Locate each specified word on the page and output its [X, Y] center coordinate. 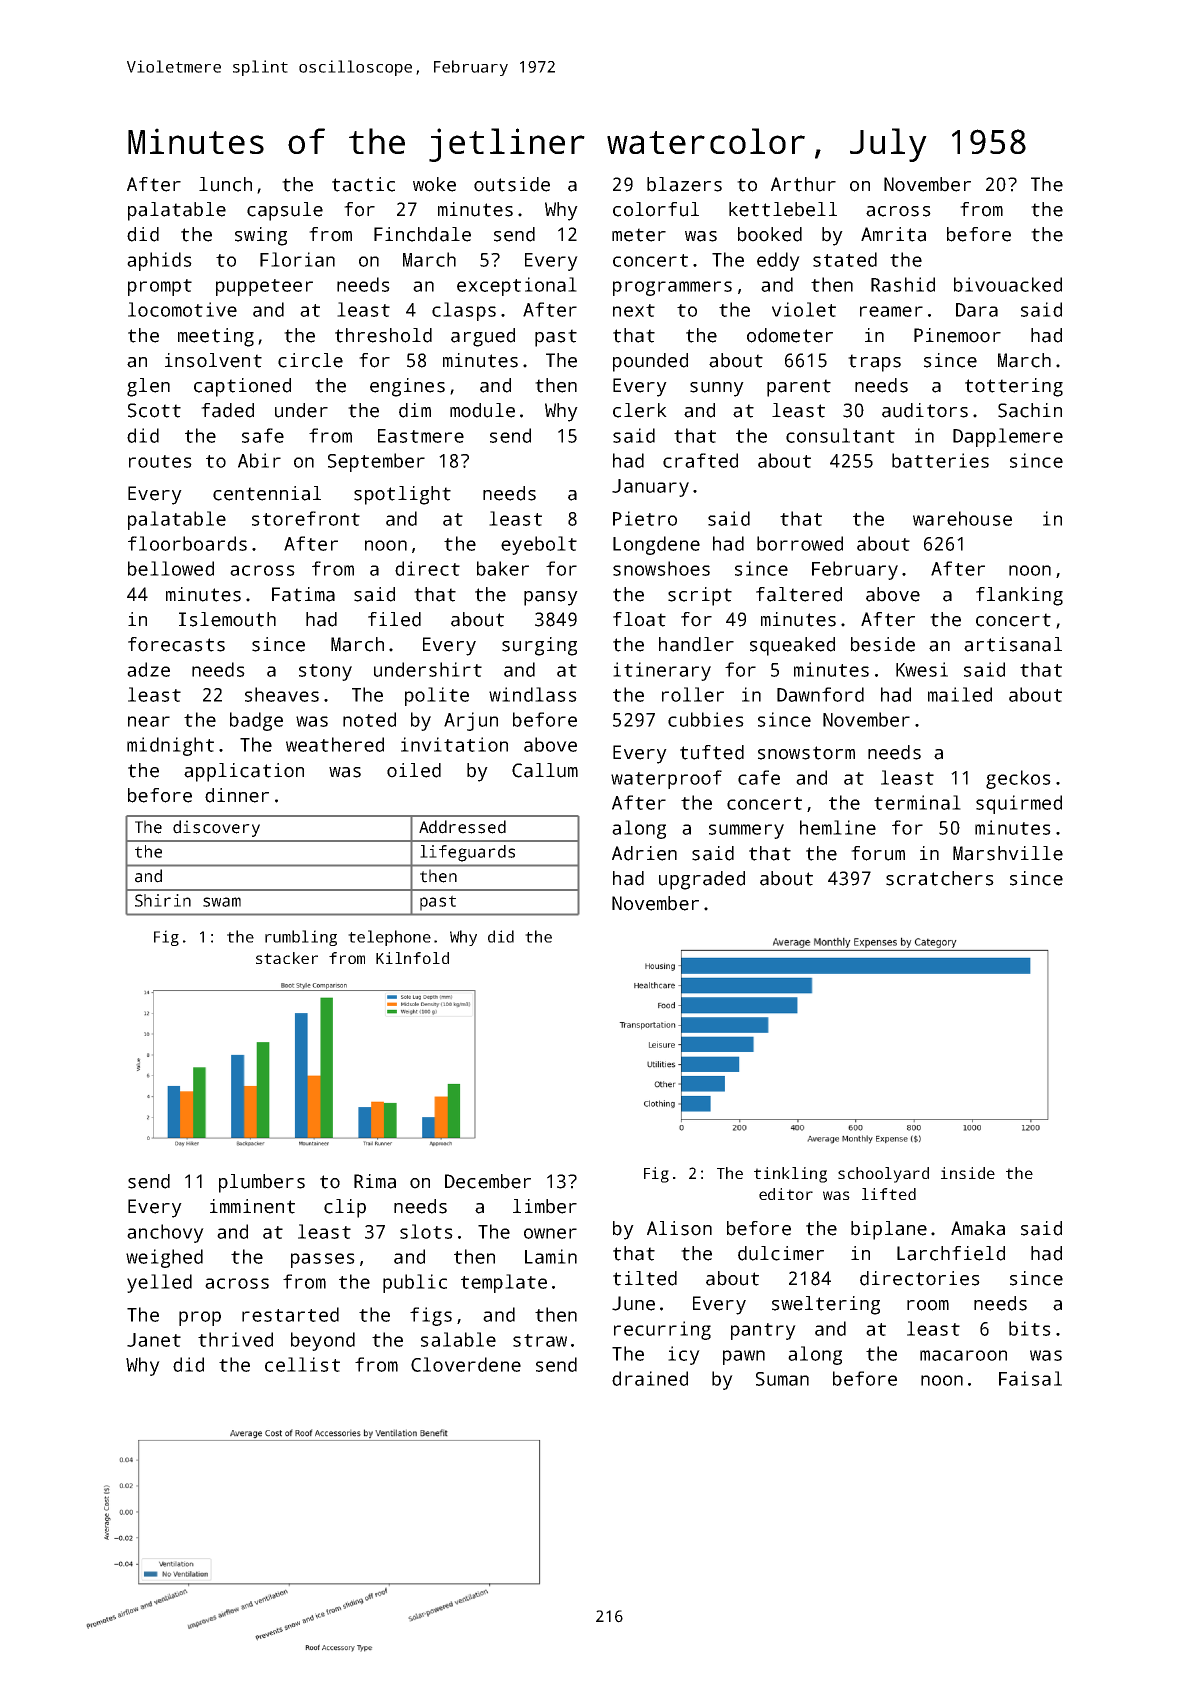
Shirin [163, 900]
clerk [640, 410]
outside [512, 184]
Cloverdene [466, 1364]
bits [1030, 1328]
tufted [712, 752]
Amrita [893, 234]
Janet [154, 1340]
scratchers [940, 878]
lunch [225, 184]
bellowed [171, 568]
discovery [216, 828]
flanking [1019, 596]
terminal [917, 802]
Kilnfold [412, 958]
